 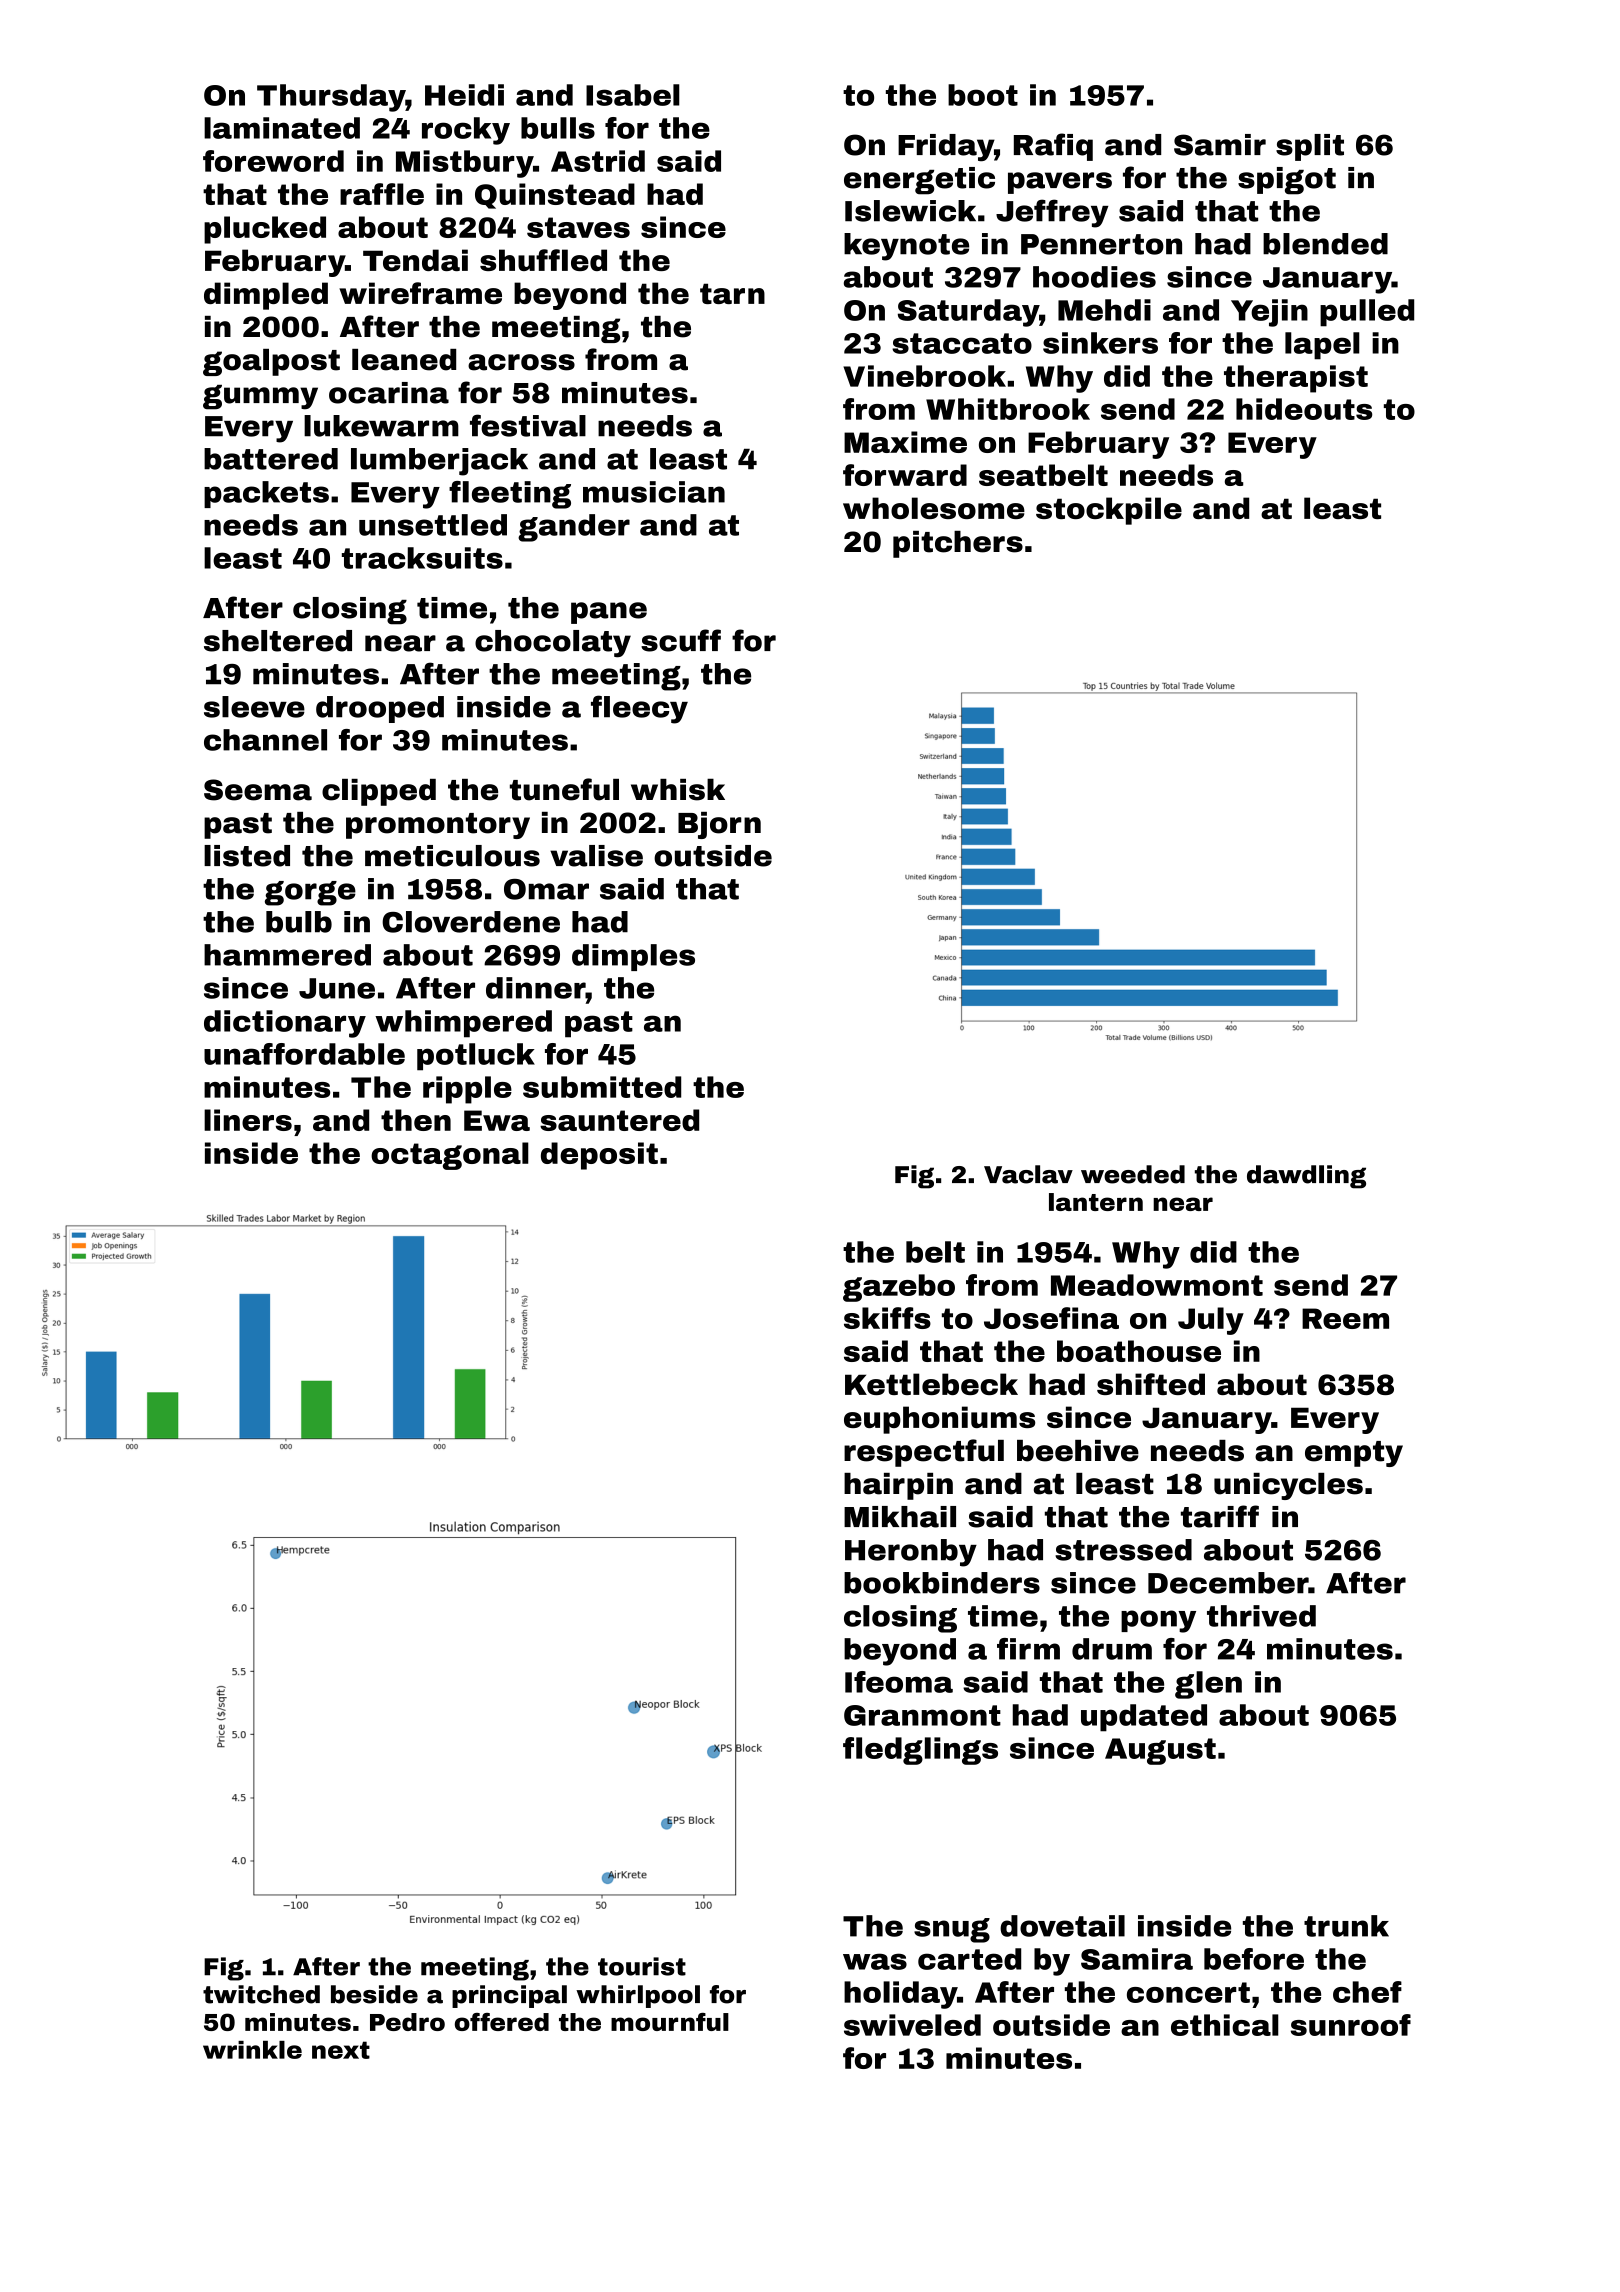 What do you see at coordinates (1188, 1992) in the screenshot?
I see `concert` at bounding box center [1188, 1992].
